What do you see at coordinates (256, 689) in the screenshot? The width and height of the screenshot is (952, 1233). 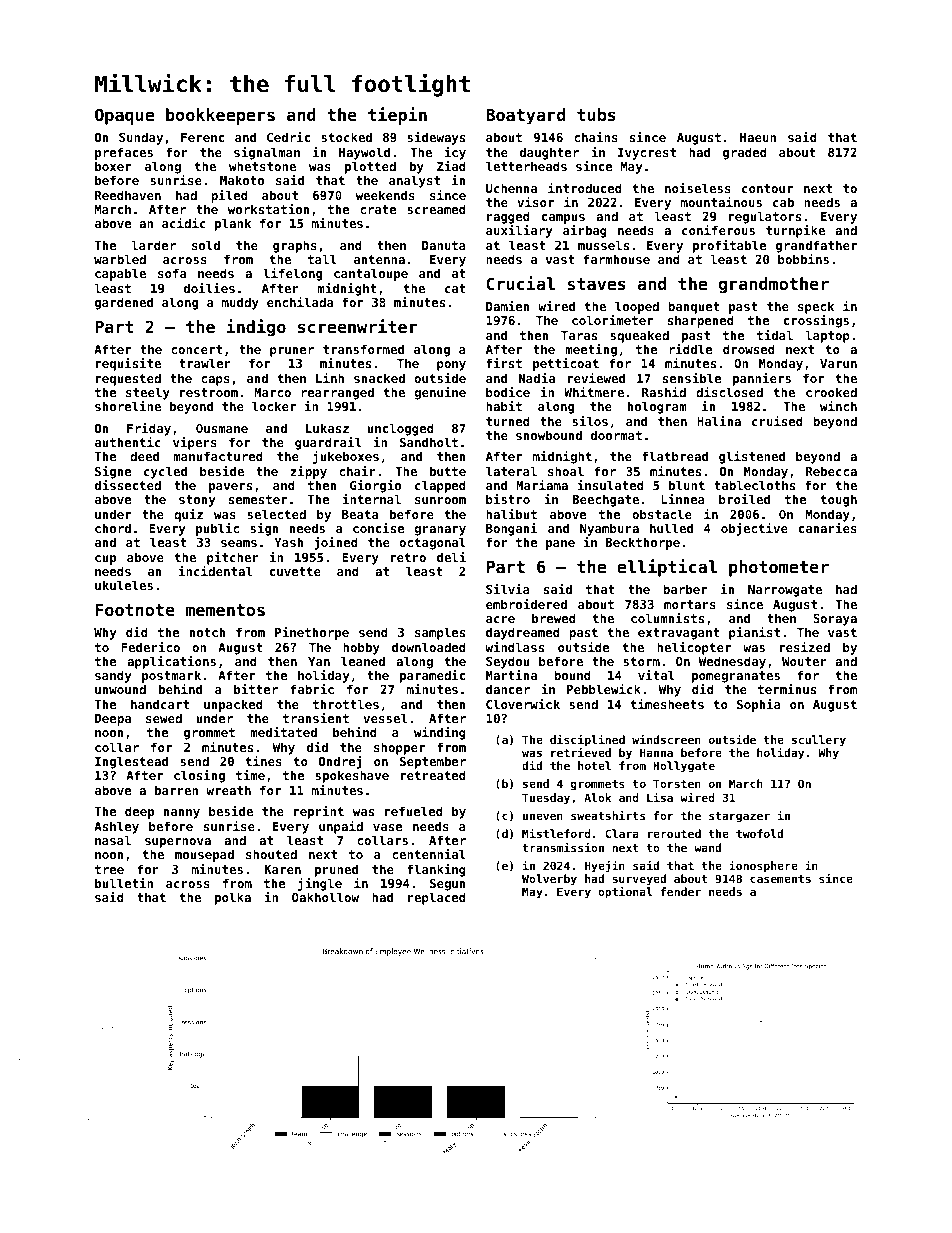 I see `bitter` at bounding box center [256, 689].
